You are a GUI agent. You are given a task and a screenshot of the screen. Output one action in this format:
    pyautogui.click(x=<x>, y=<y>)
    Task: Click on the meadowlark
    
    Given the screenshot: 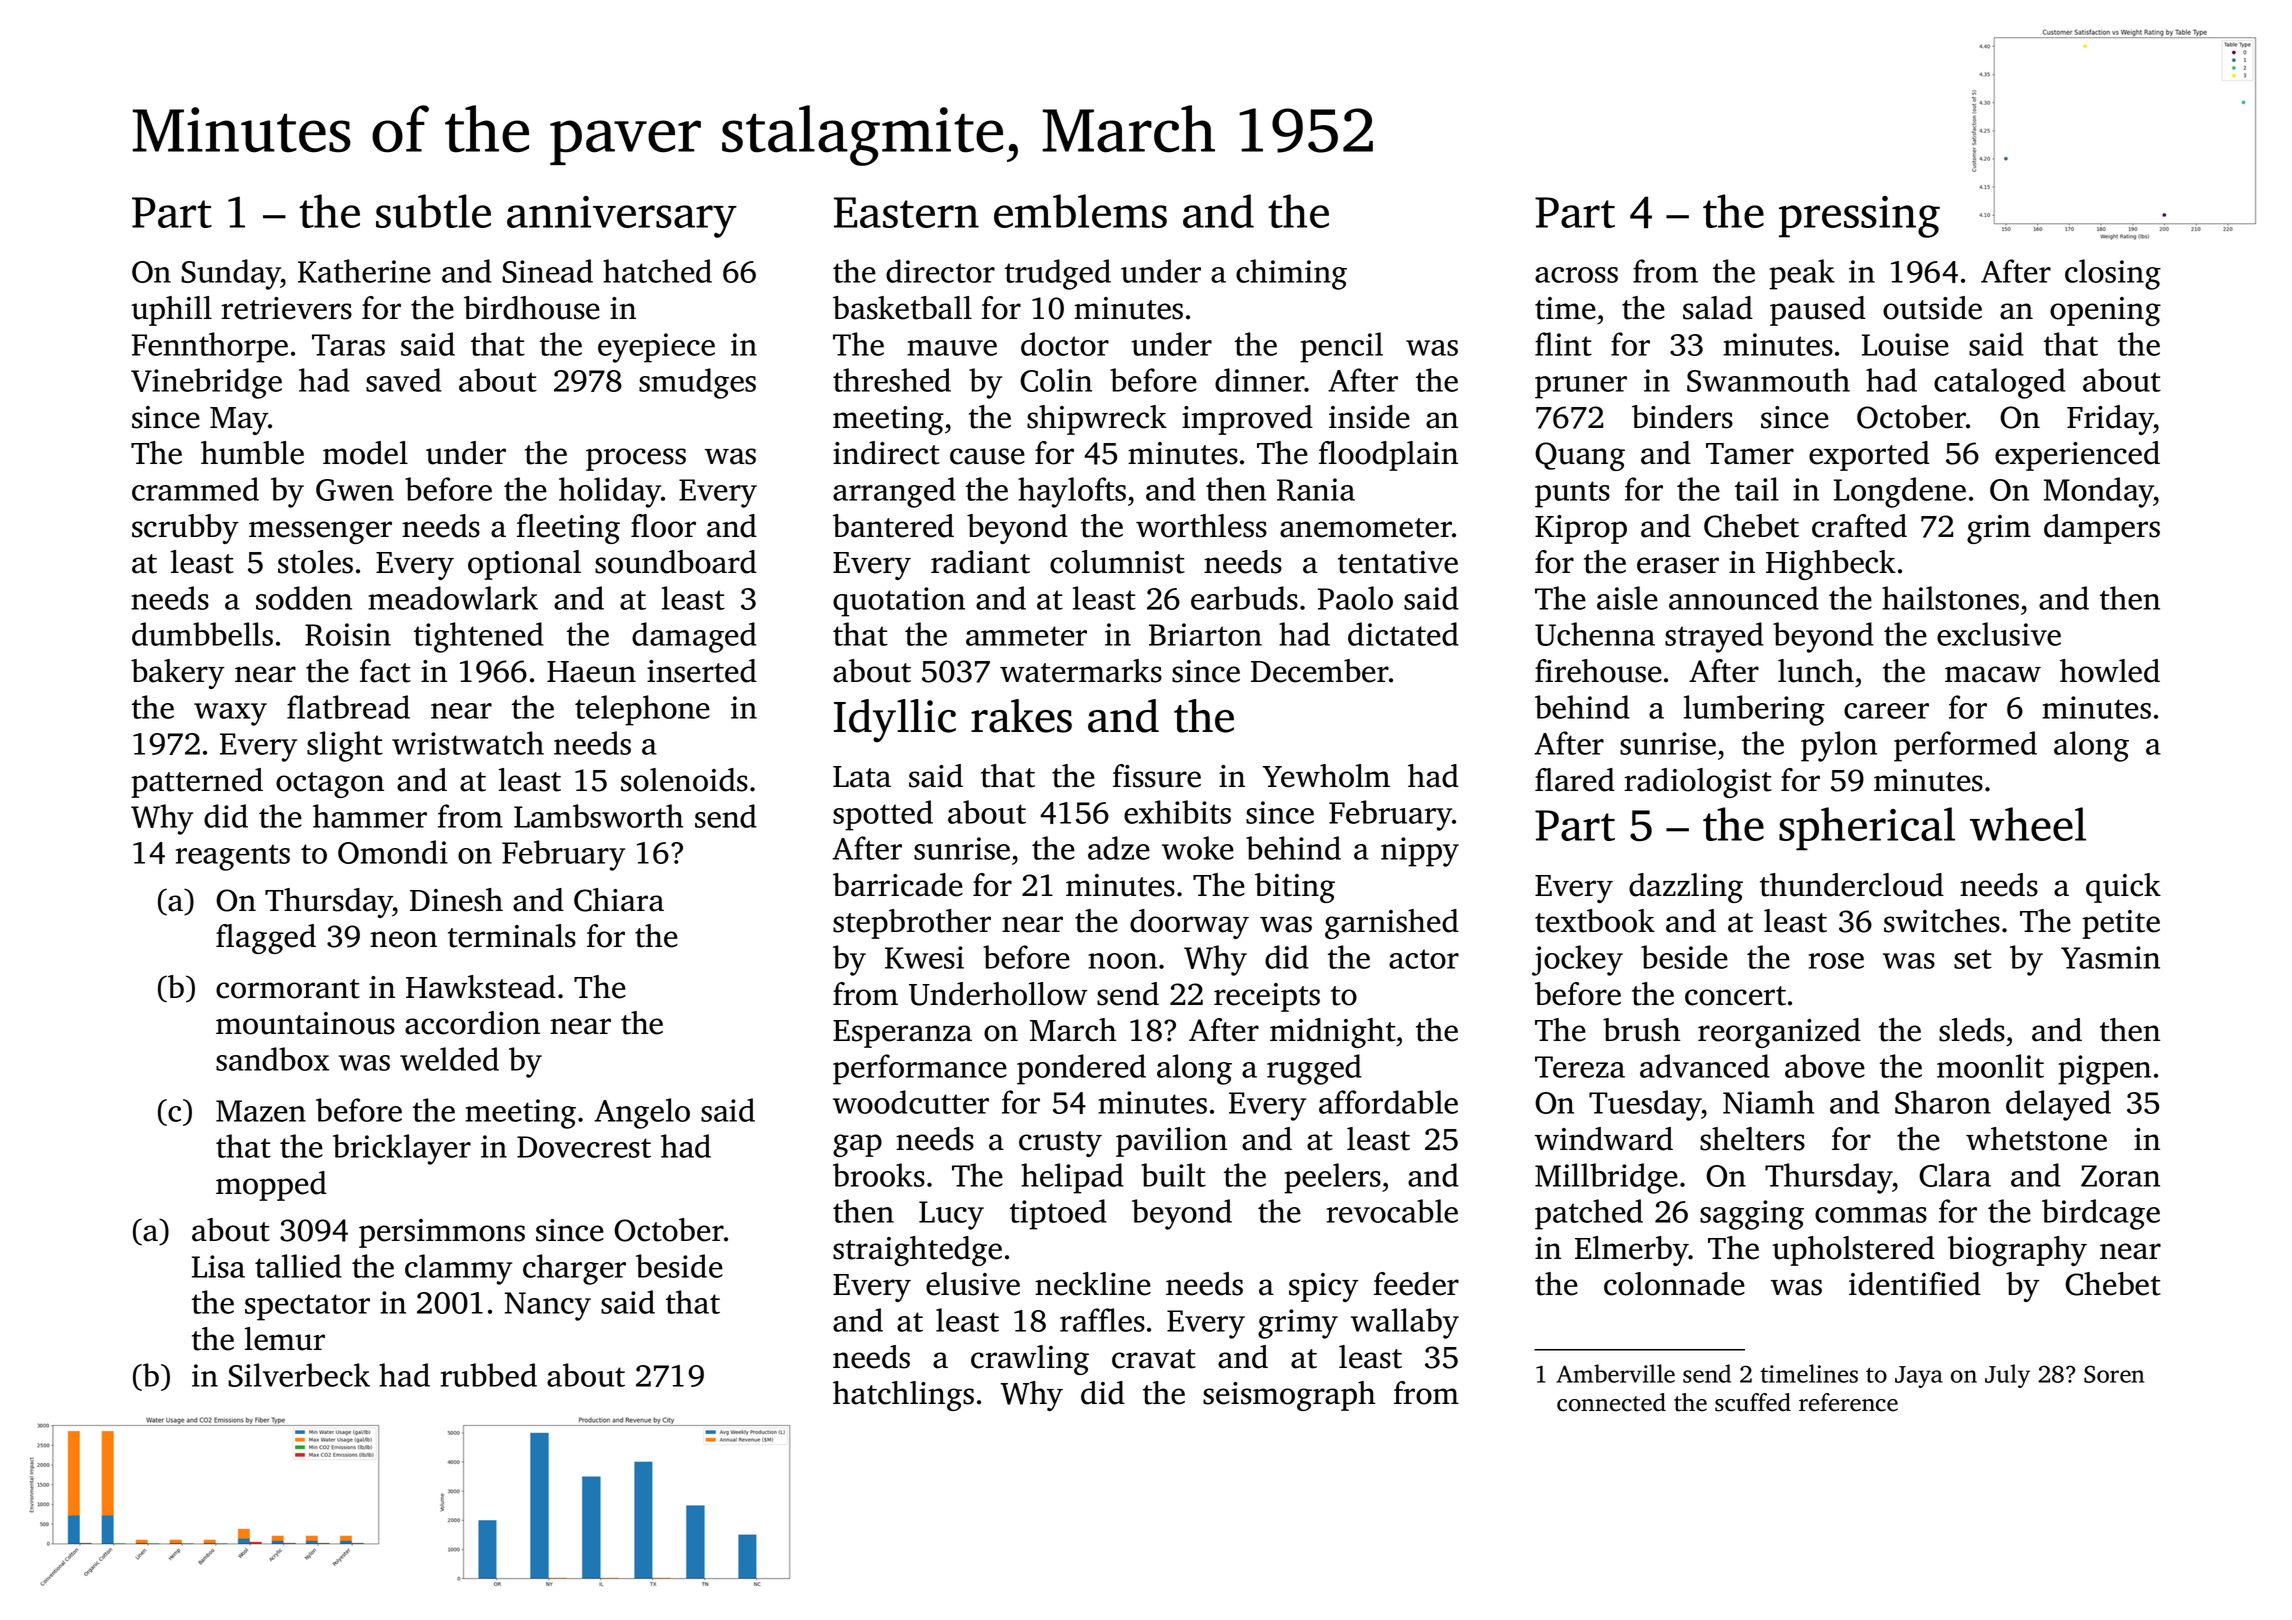 What is the action you would take?
    pyautogui.click(x=453, y=598)
